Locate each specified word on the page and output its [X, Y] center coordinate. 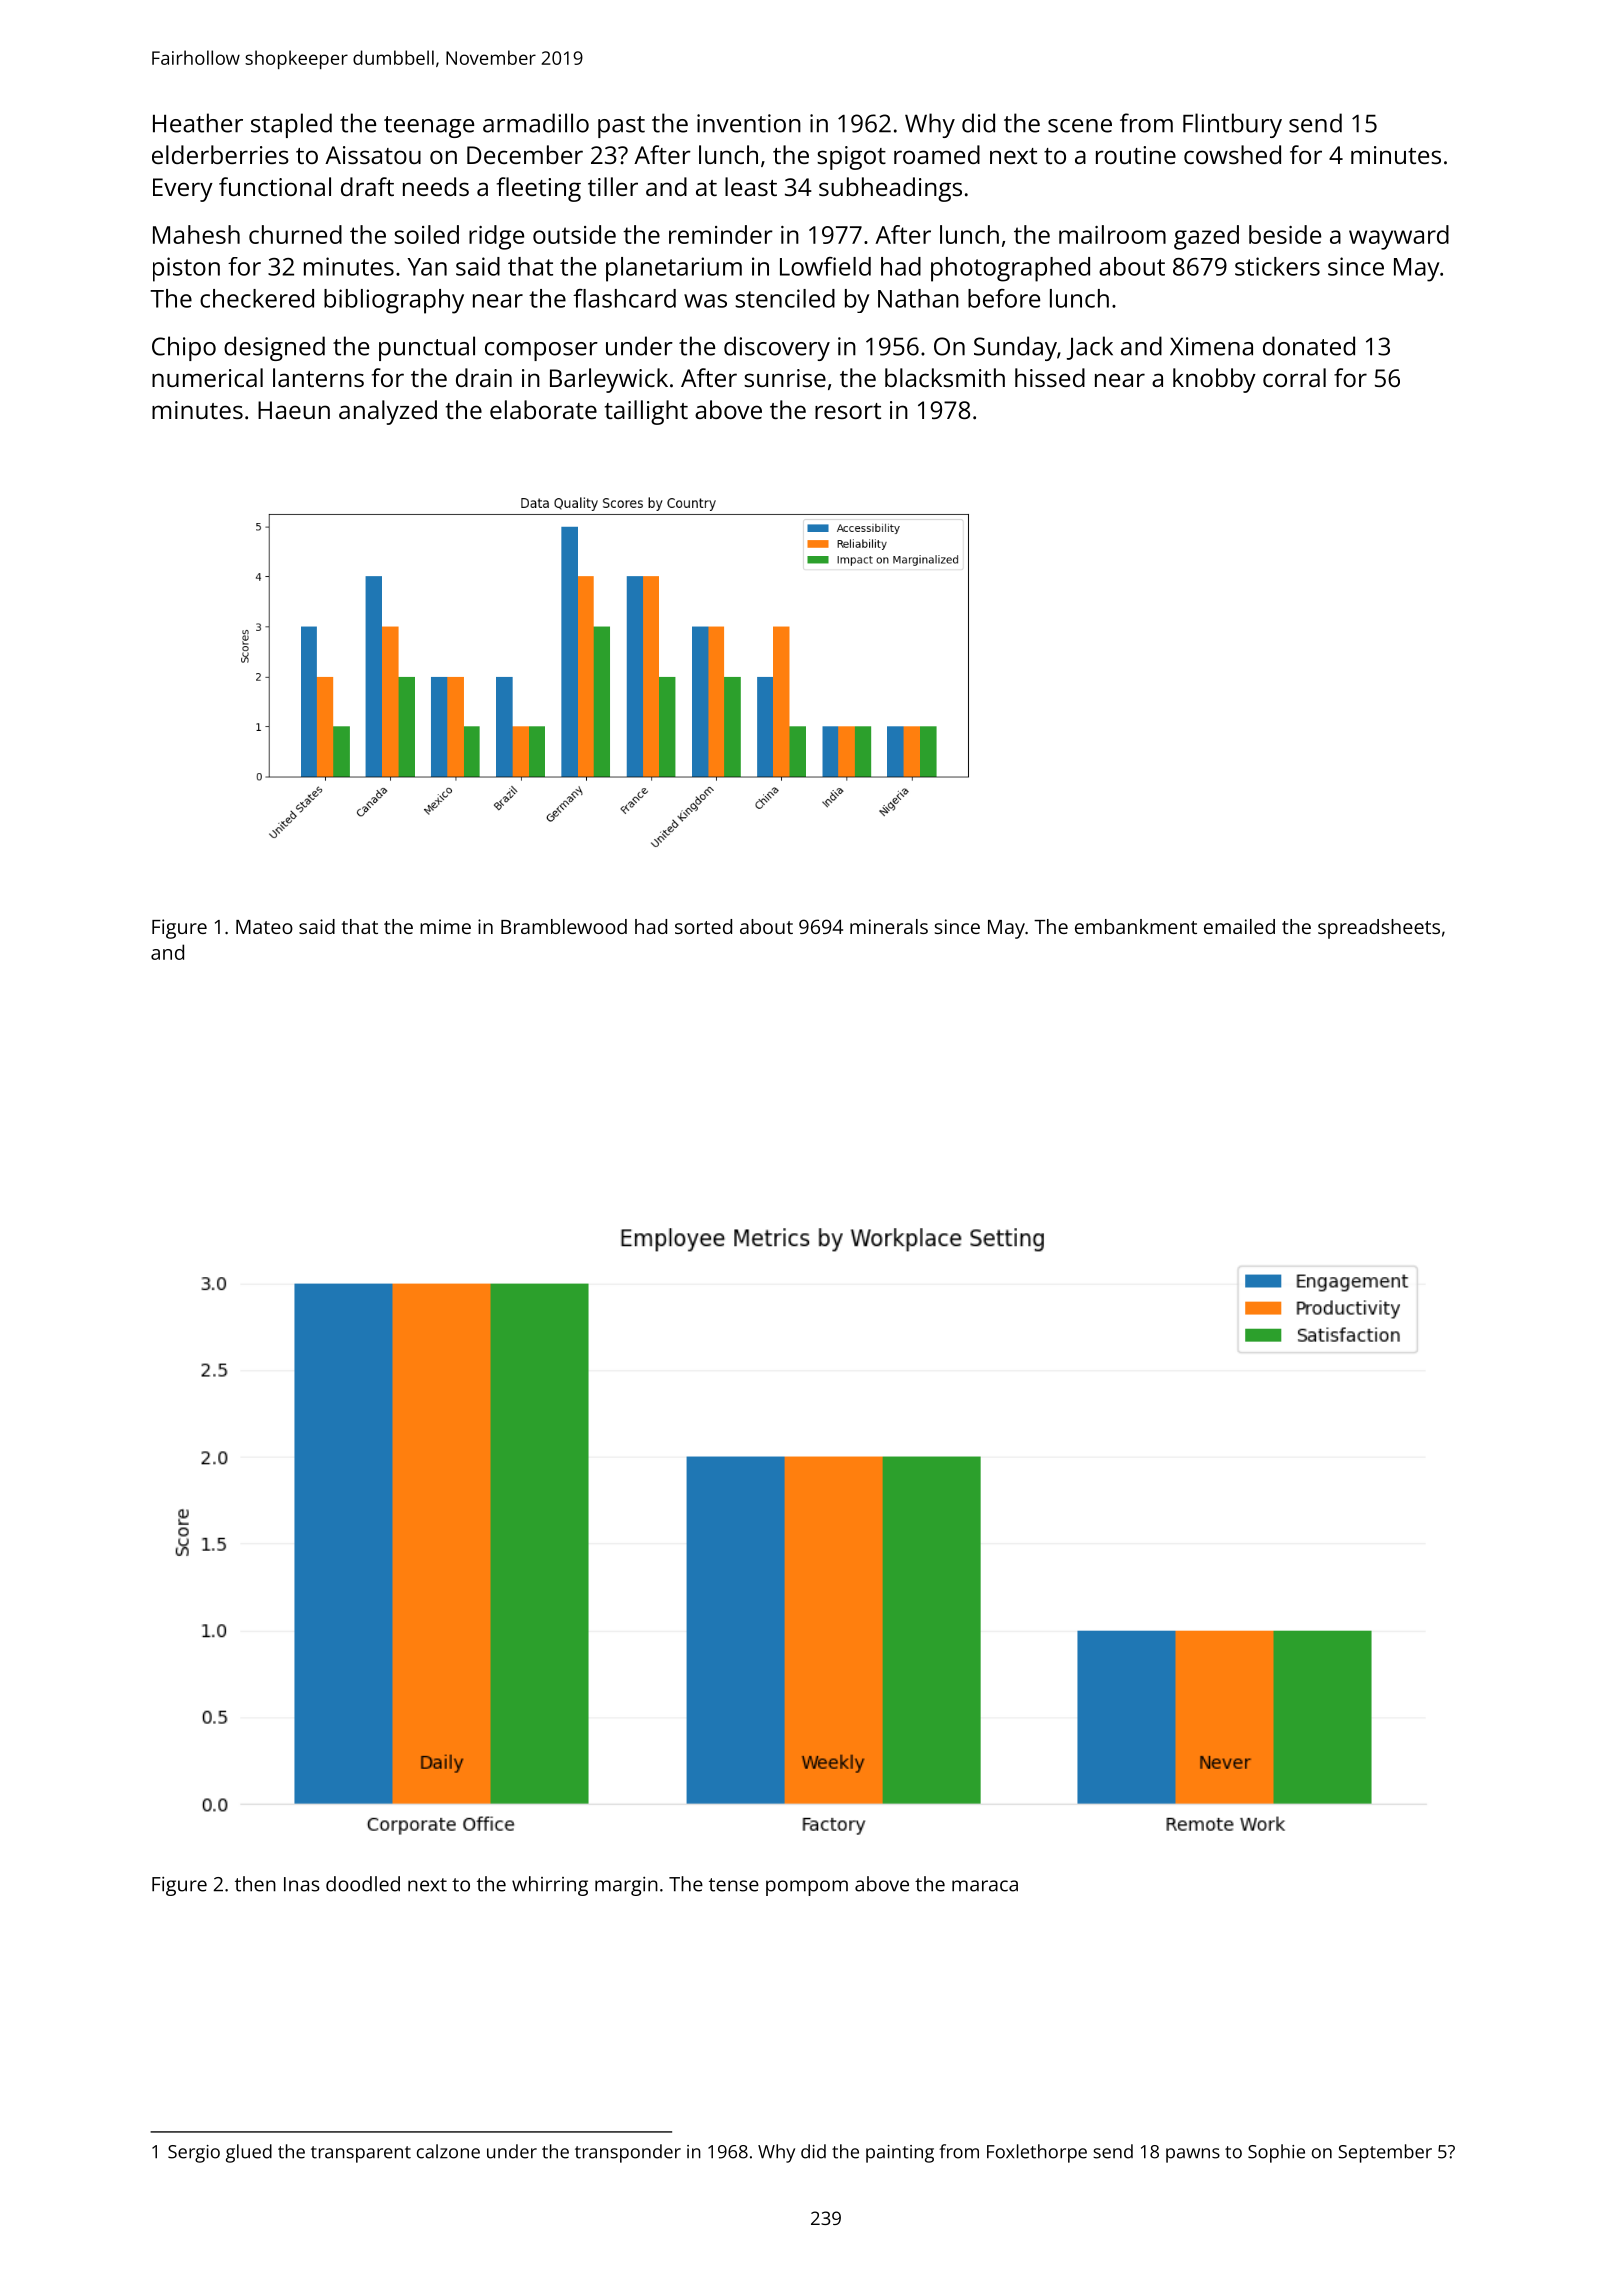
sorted [703, 926]
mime [445, 926]
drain [484, 377]
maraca [985, 1886]
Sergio [194, 2154]
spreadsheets [1379, 929]
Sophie [1276, 2153]
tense [734, 1885]
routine [1136, 155]
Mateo [264, 927]
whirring [550, 1886]
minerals [889, 926]
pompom [807, 1888]
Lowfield [825, 266]
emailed [1239, 926]
